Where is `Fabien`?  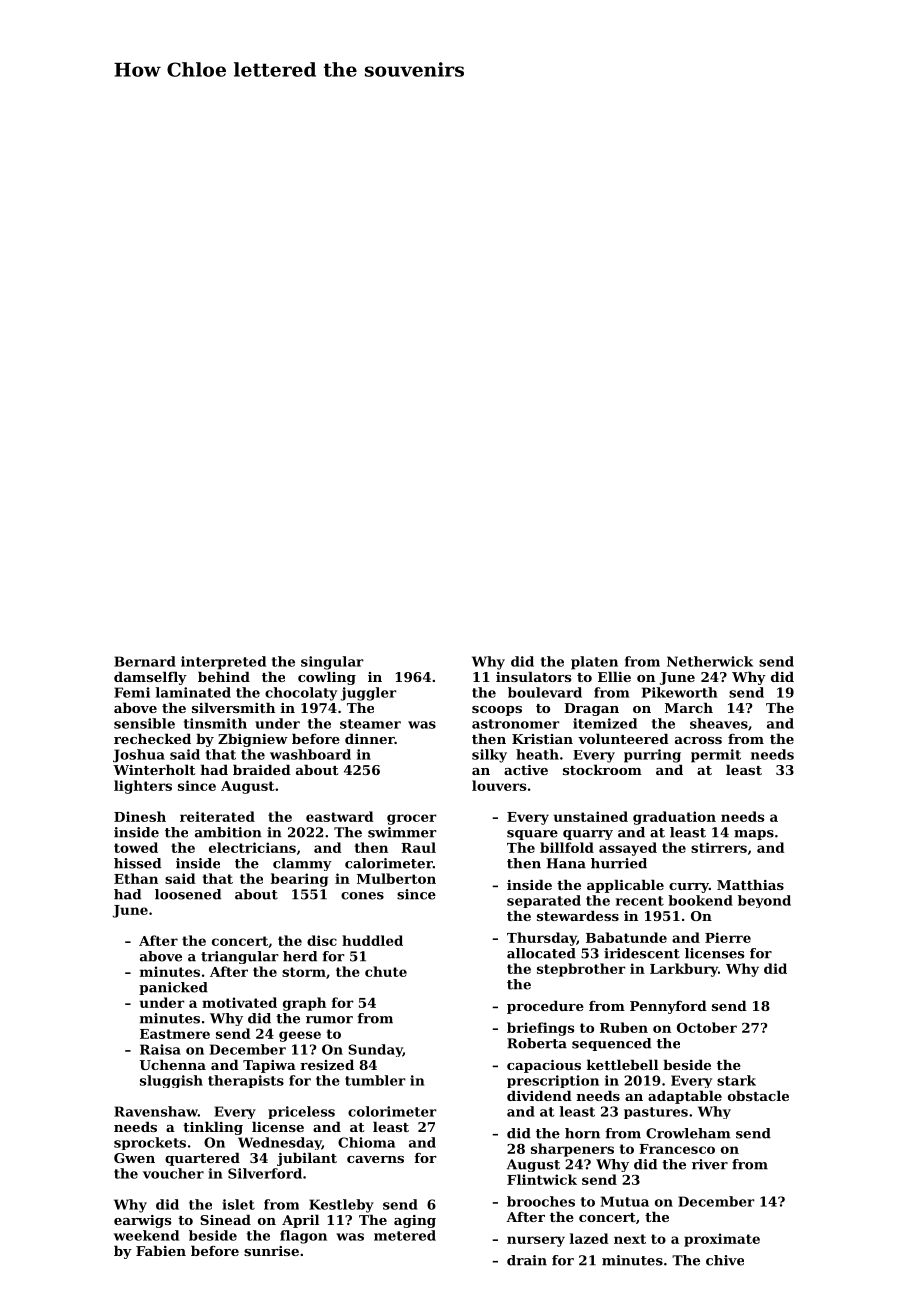 Fabien is located at coordinates (161, 1250).
